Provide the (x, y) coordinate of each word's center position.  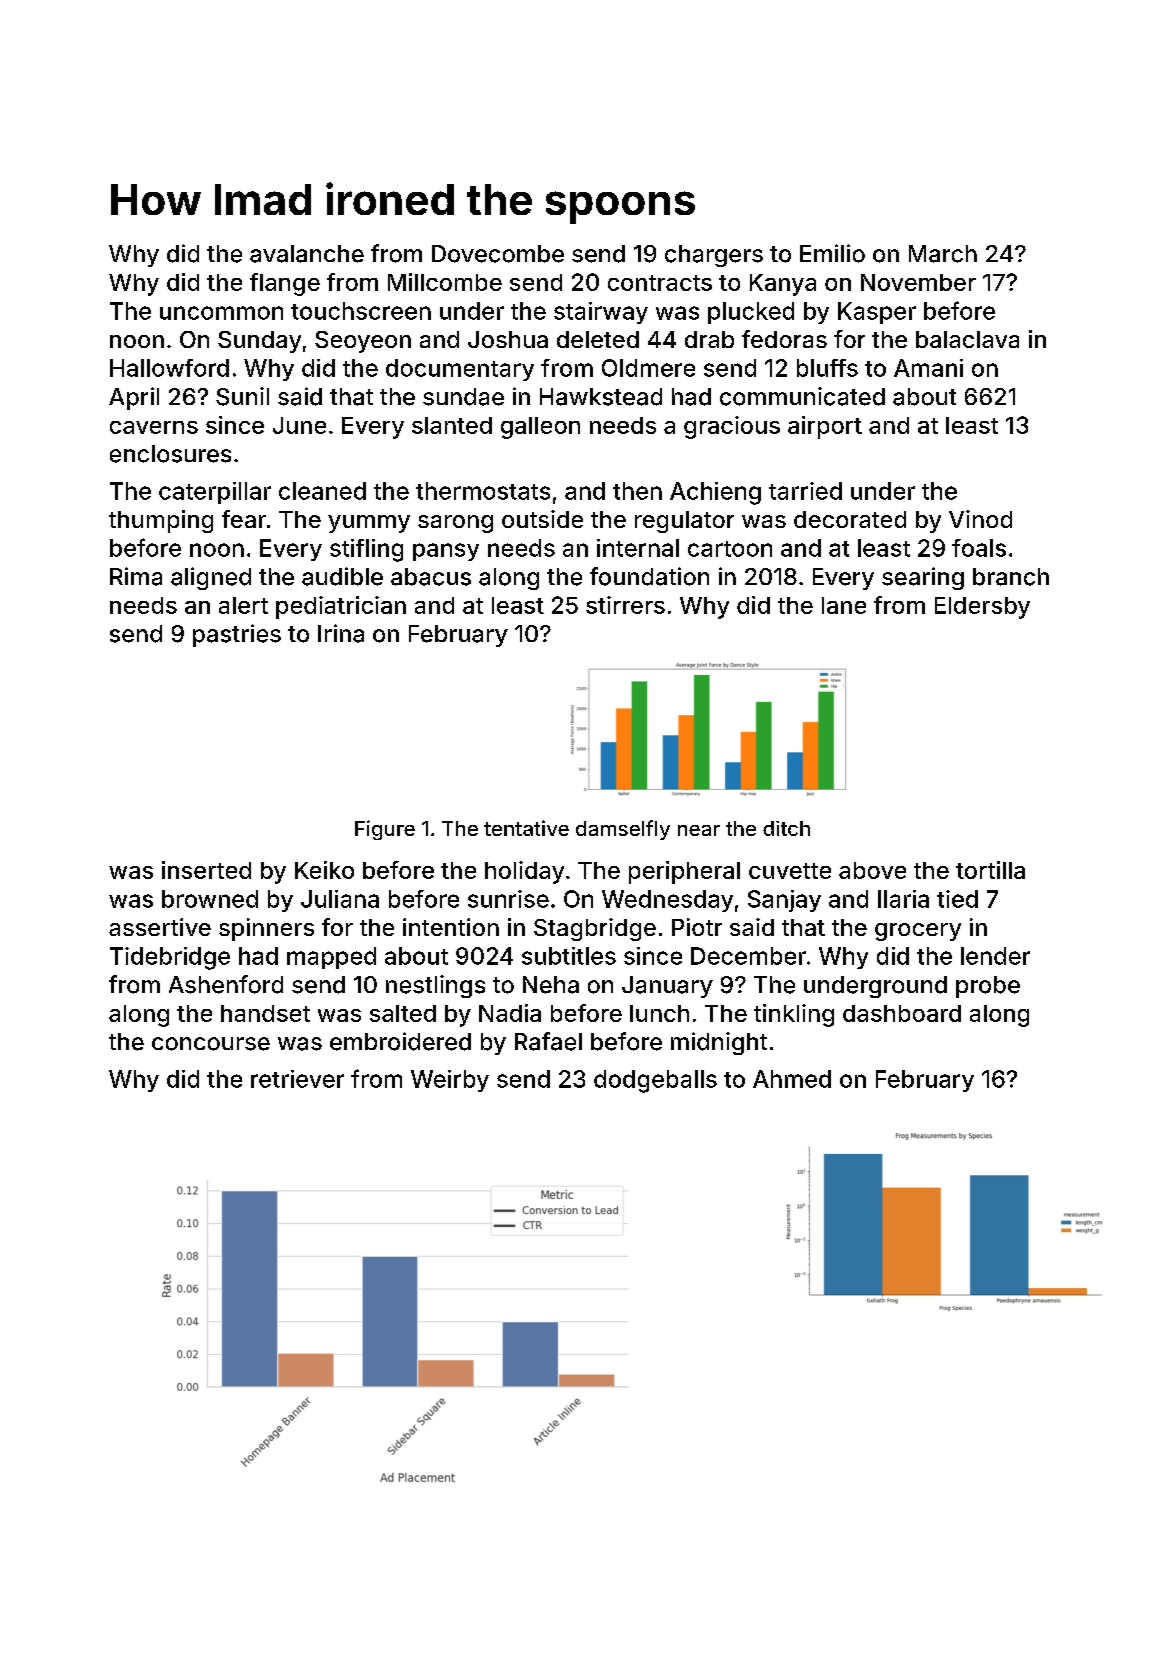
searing (923, 578)
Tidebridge (170, 958)
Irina (341, 633)
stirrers (625, 605)
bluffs (827, 368)
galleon (540, 428)
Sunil (242, 396)
